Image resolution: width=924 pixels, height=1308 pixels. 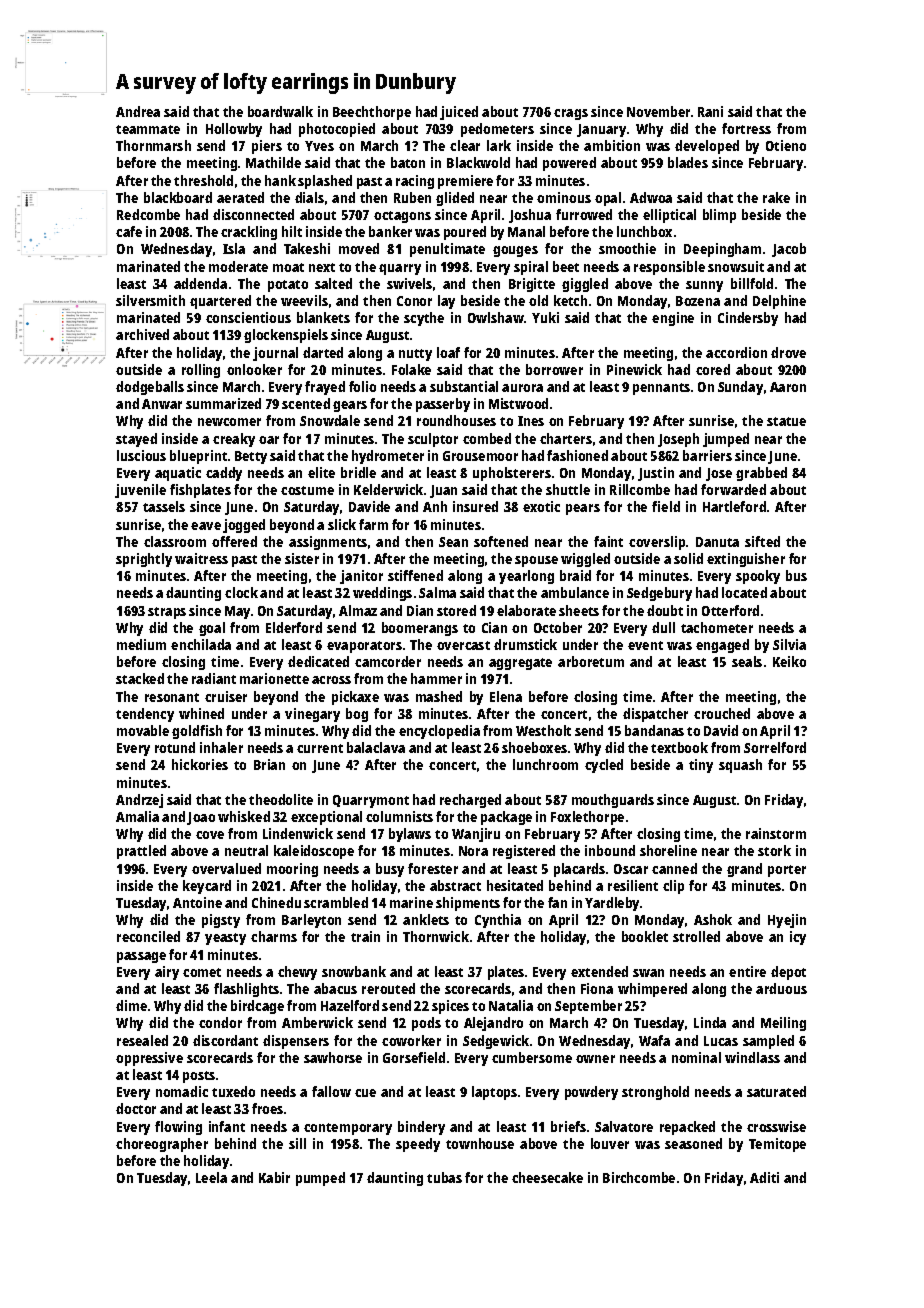 I want to click on juiced, so click(x=459, y=113).
